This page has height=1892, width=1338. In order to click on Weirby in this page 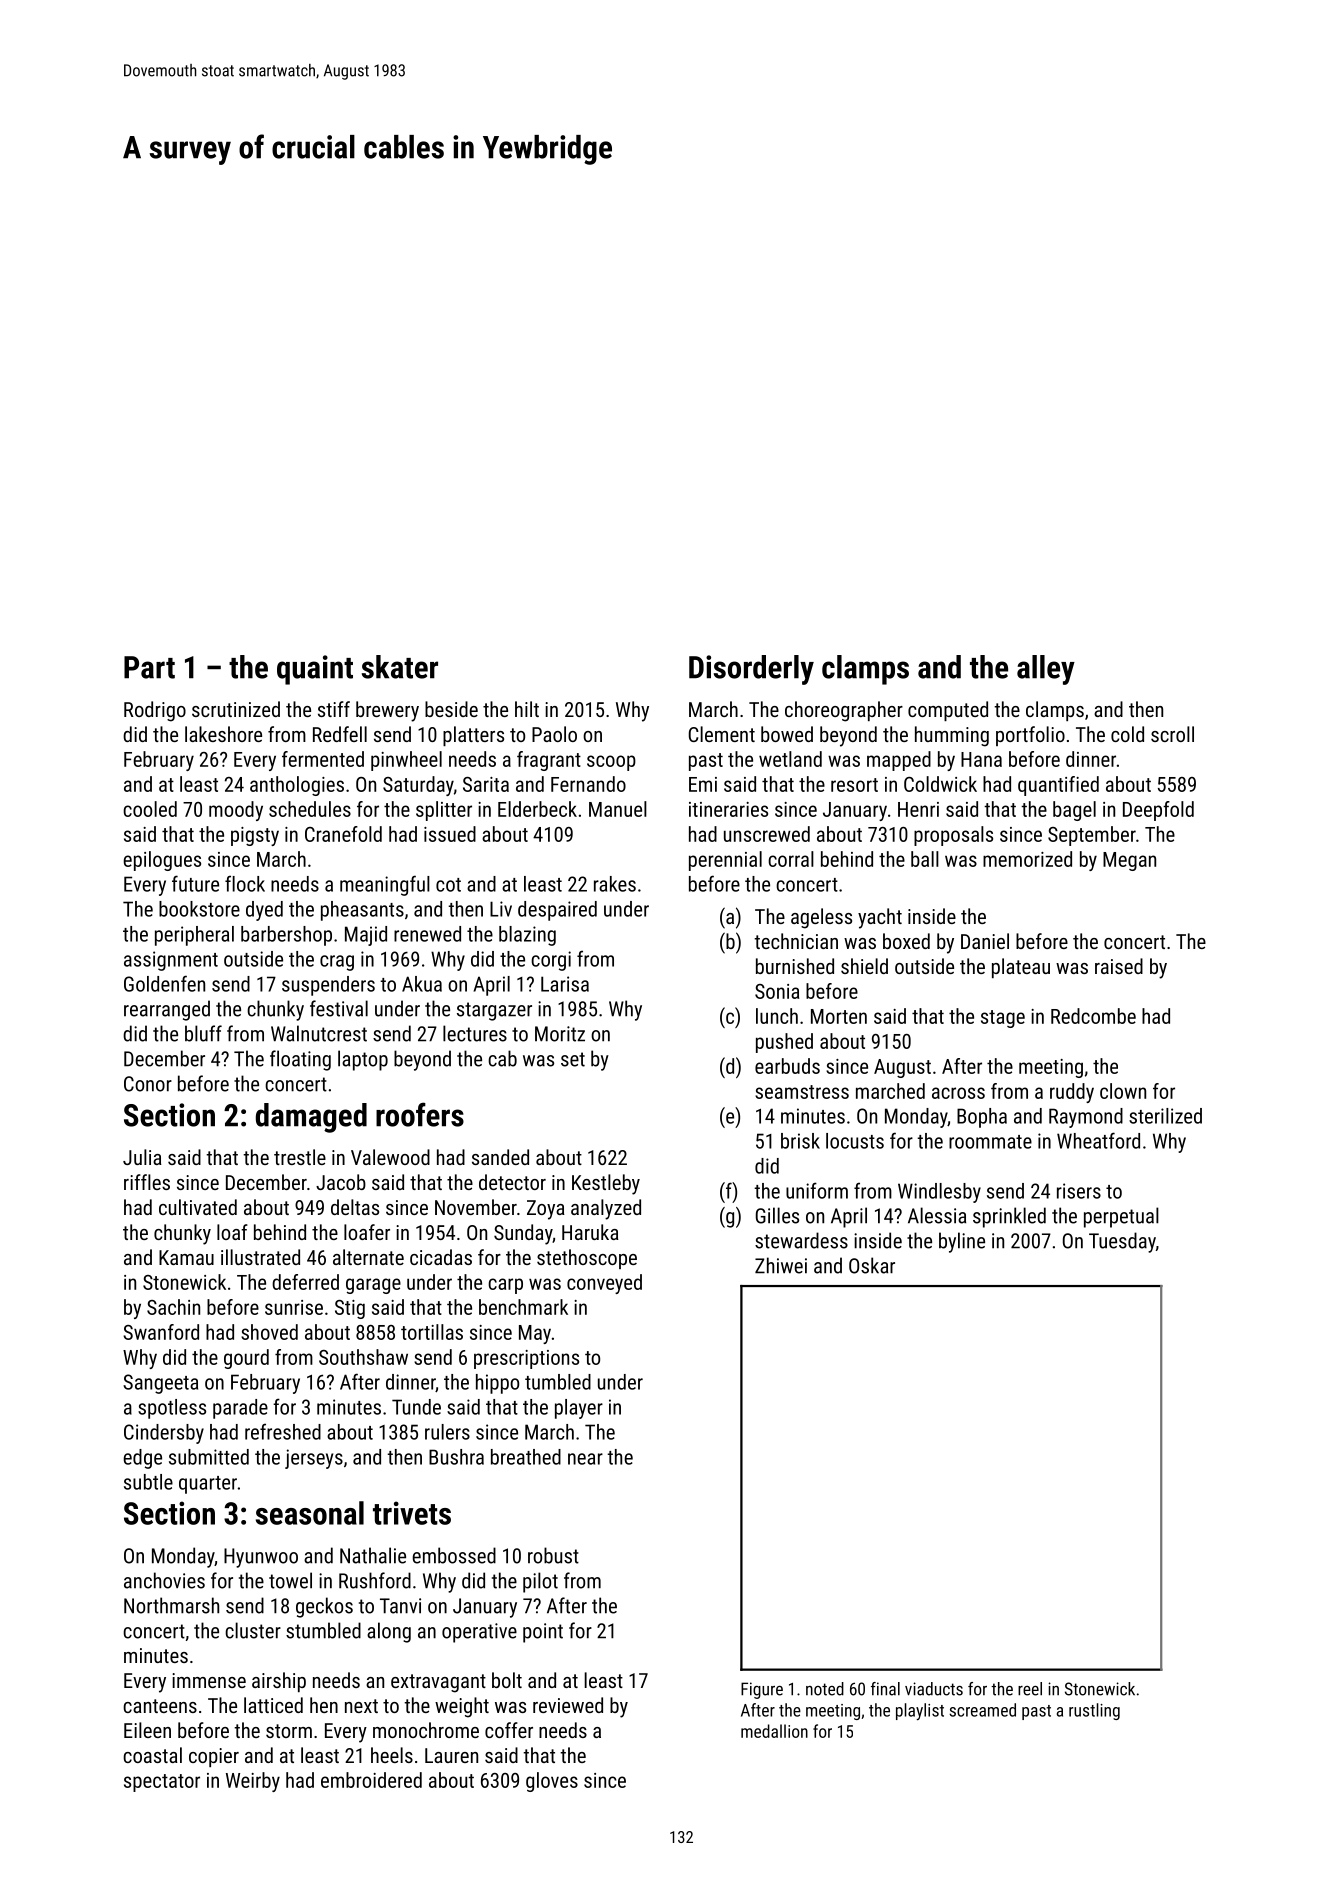, I will do `click(253, 1782)`.
